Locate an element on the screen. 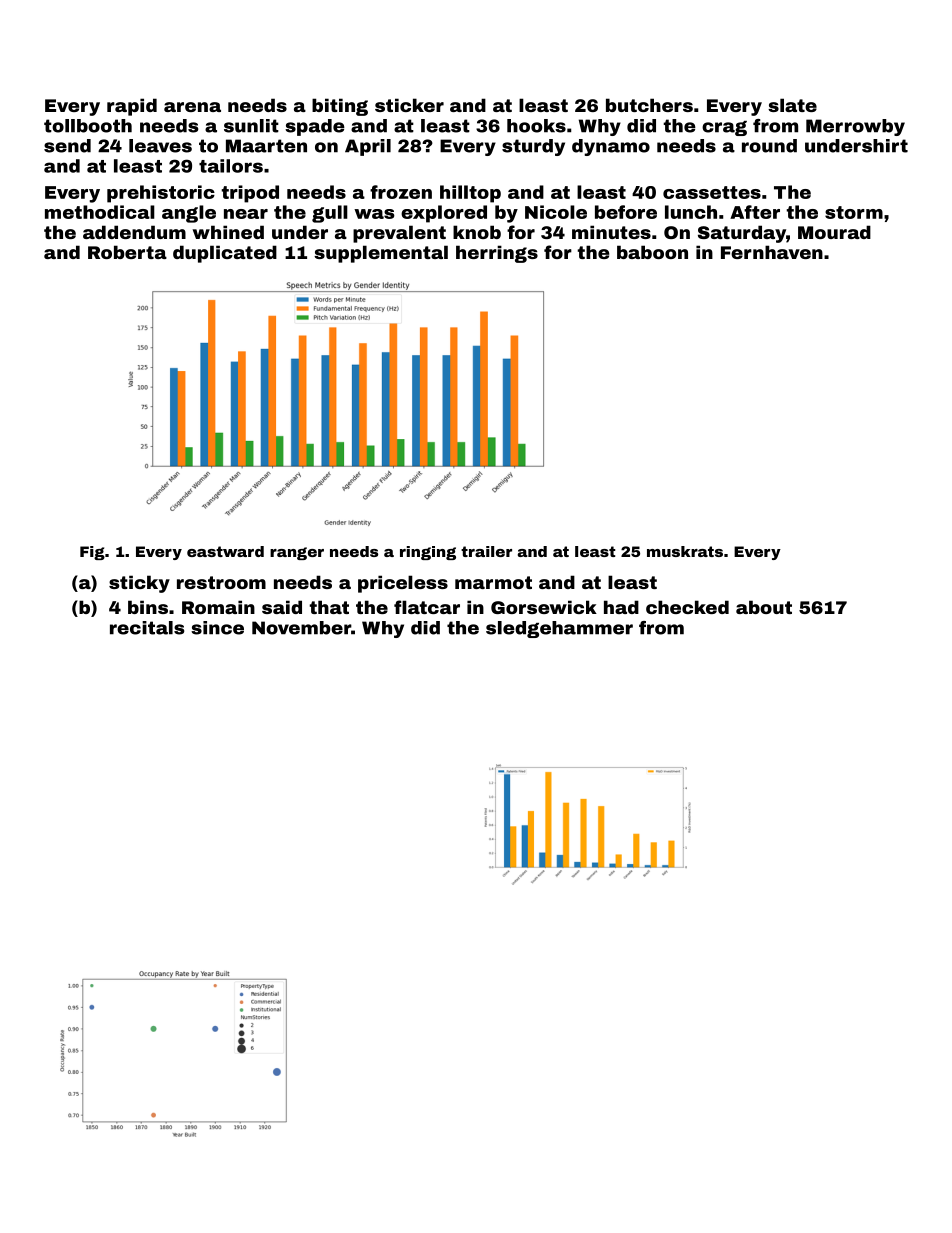 The width and height of the screenshot is (952, 1233). eastward is located at coordinates (225, 551).
